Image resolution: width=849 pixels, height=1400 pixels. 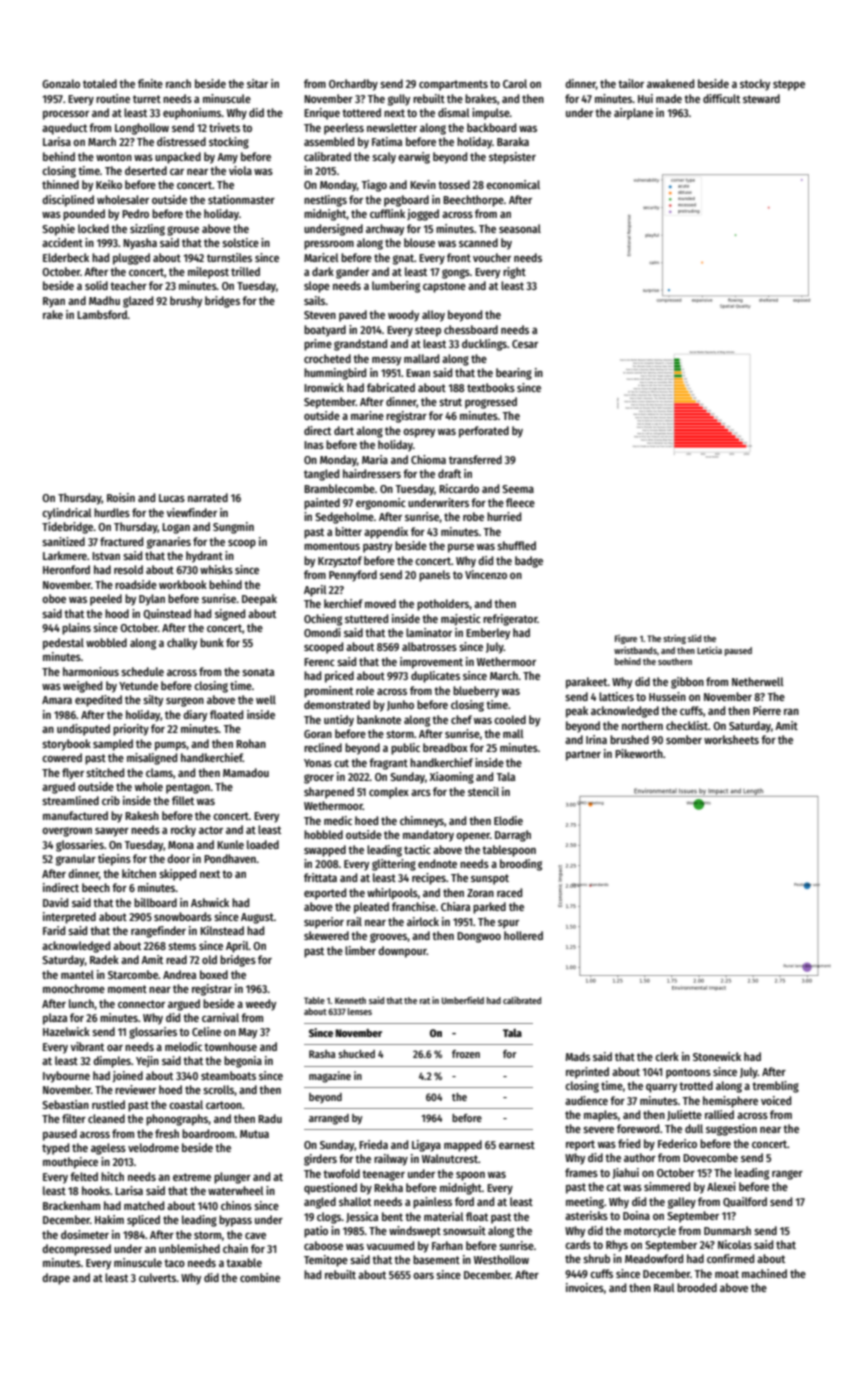 I want to click on somber, so click(x=684, y=739).
